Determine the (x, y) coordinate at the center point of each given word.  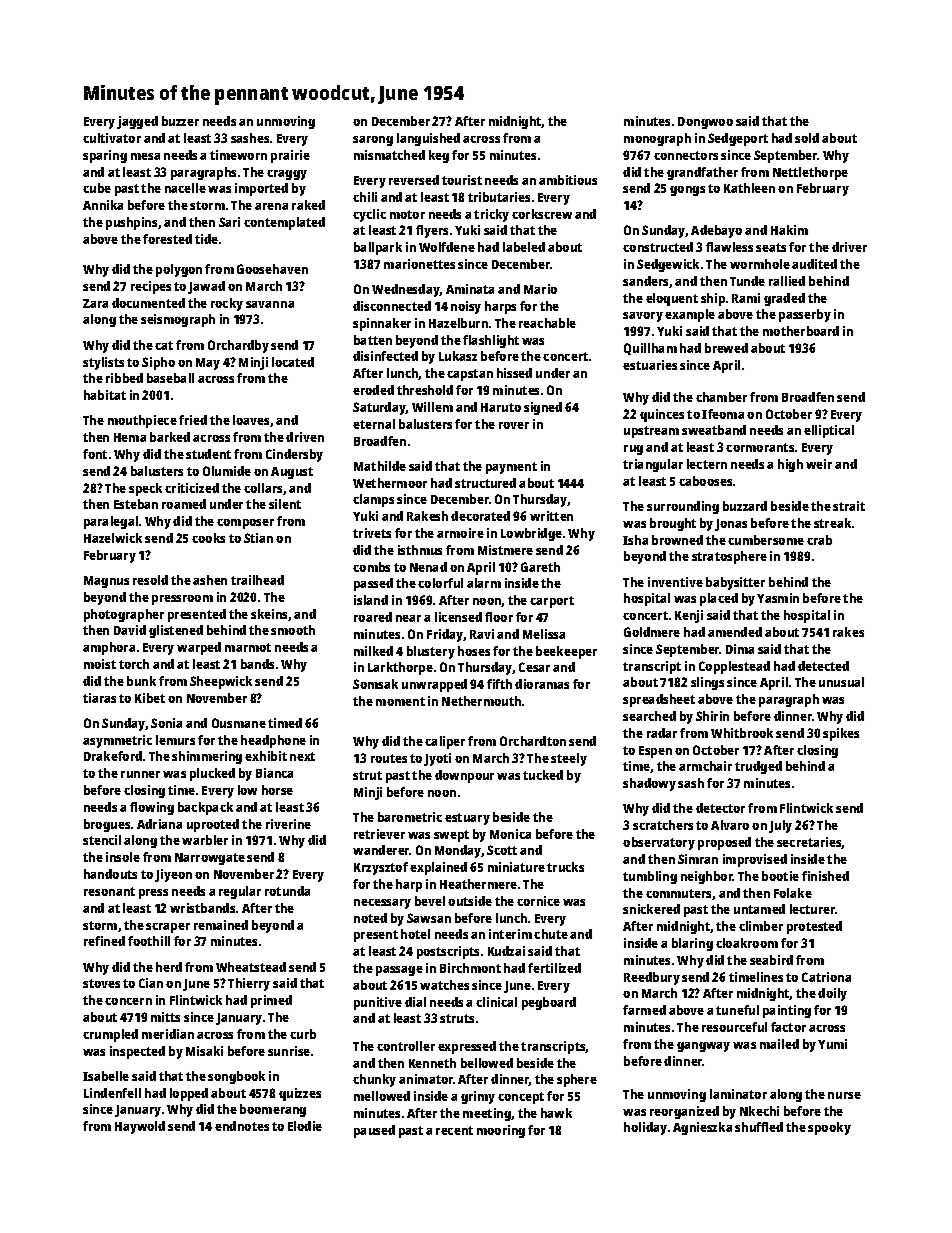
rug (633, 450)
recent (454, 1130)
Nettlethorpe (810, 173)
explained (438, 868)
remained (221, 925)
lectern (707, 464)
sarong (373, 141)
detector (720, 808)
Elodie (305, 1126)
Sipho (158, 363)
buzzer (180, 121)
